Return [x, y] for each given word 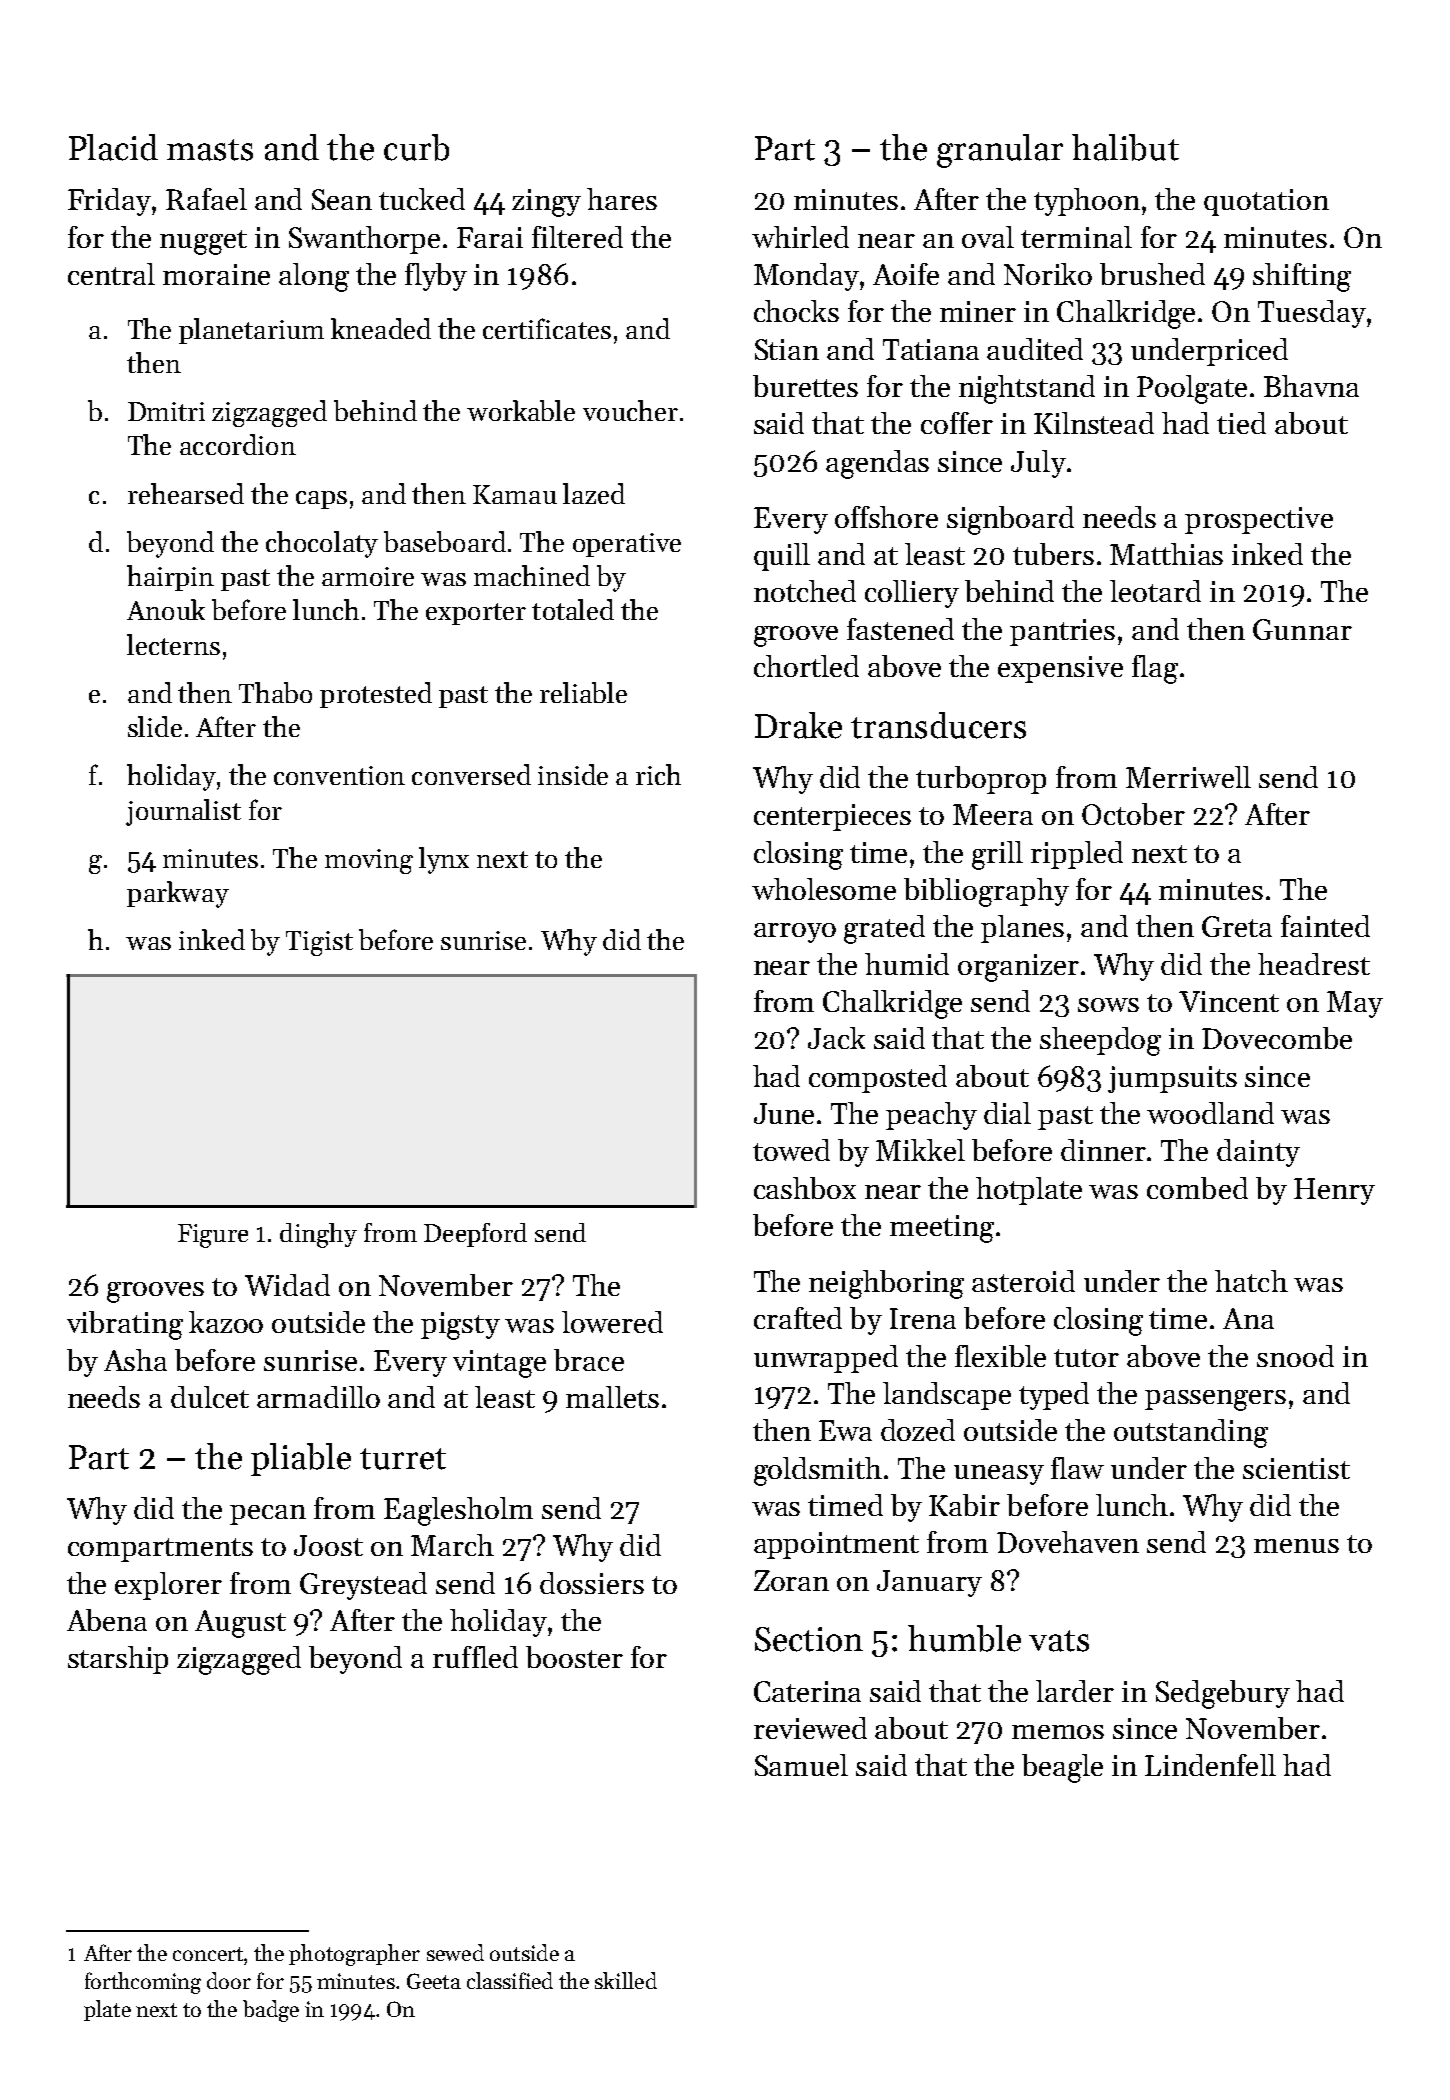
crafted [798, 1318]
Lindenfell [1210, 1765]
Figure [213, 1236]
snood [1295, 1356]
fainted [1325, 926]
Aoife [906, 274]
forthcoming [143, 1983]
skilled [626, 1980]
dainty [1258, 1153]
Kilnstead [1094, 423]
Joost [328, 1545]
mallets [612, 1397]
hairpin [170, 578]
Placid [113, 147]
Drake [798, 725]
